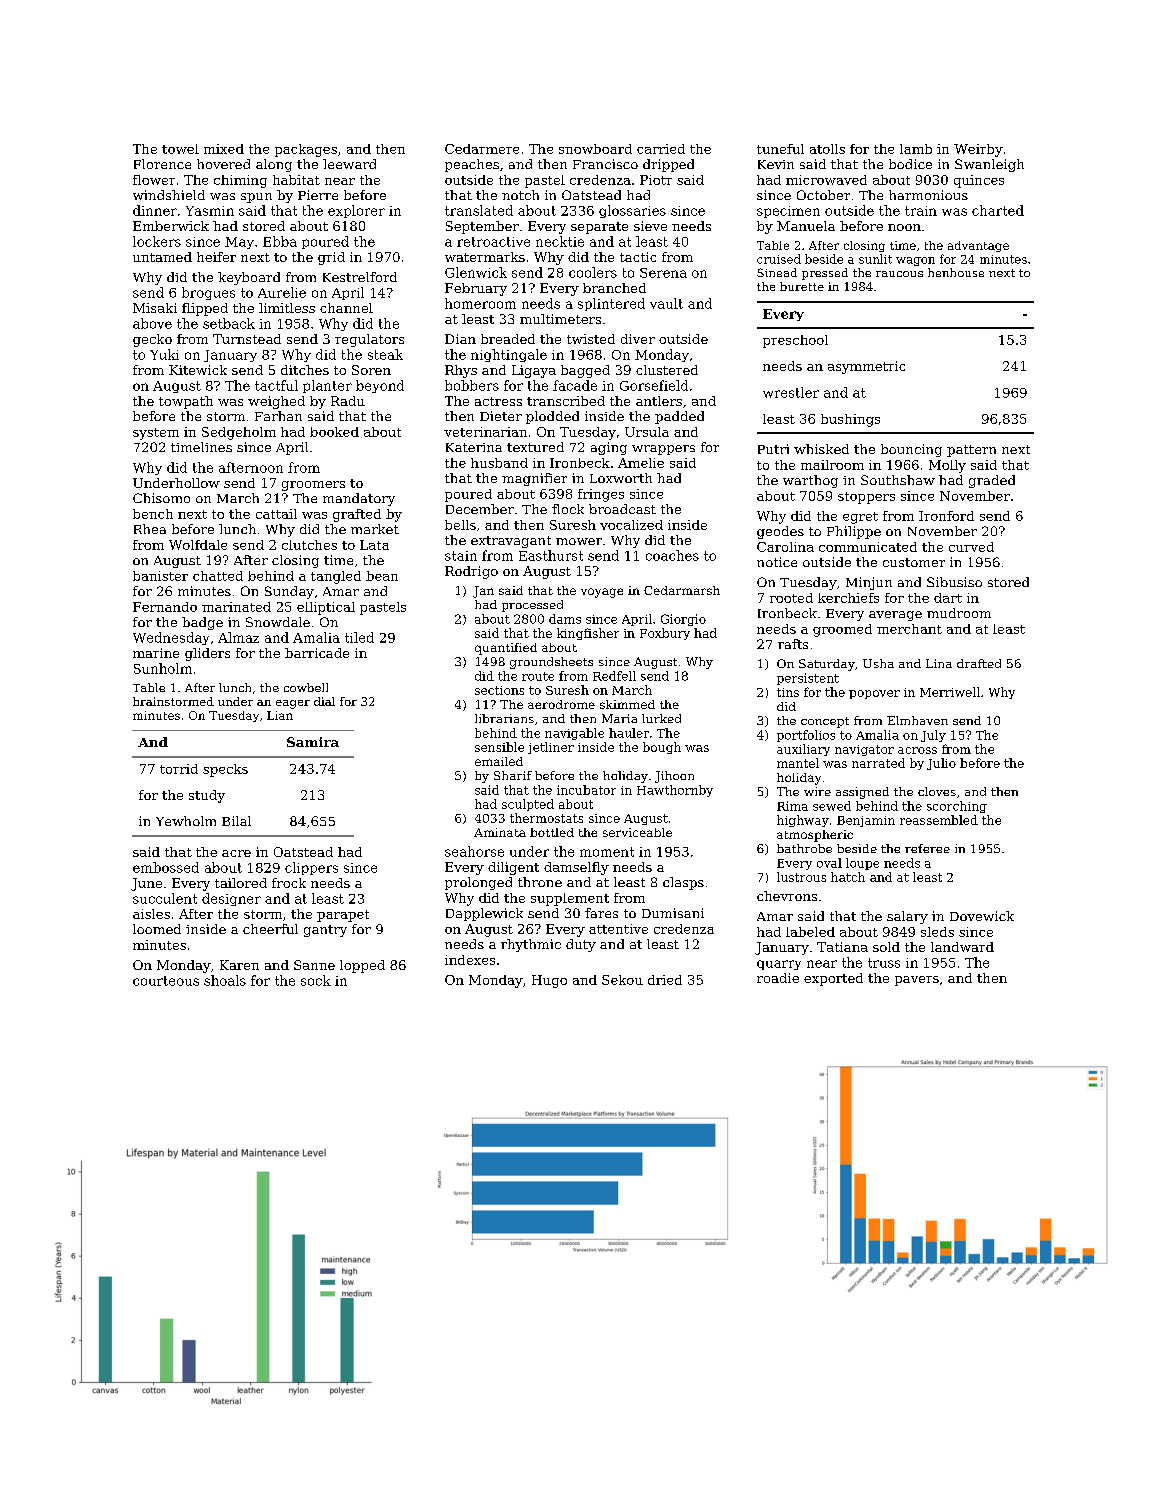  Describe the element at coordinates (499, 463) in the screenshot. I see `husband` at that location.
